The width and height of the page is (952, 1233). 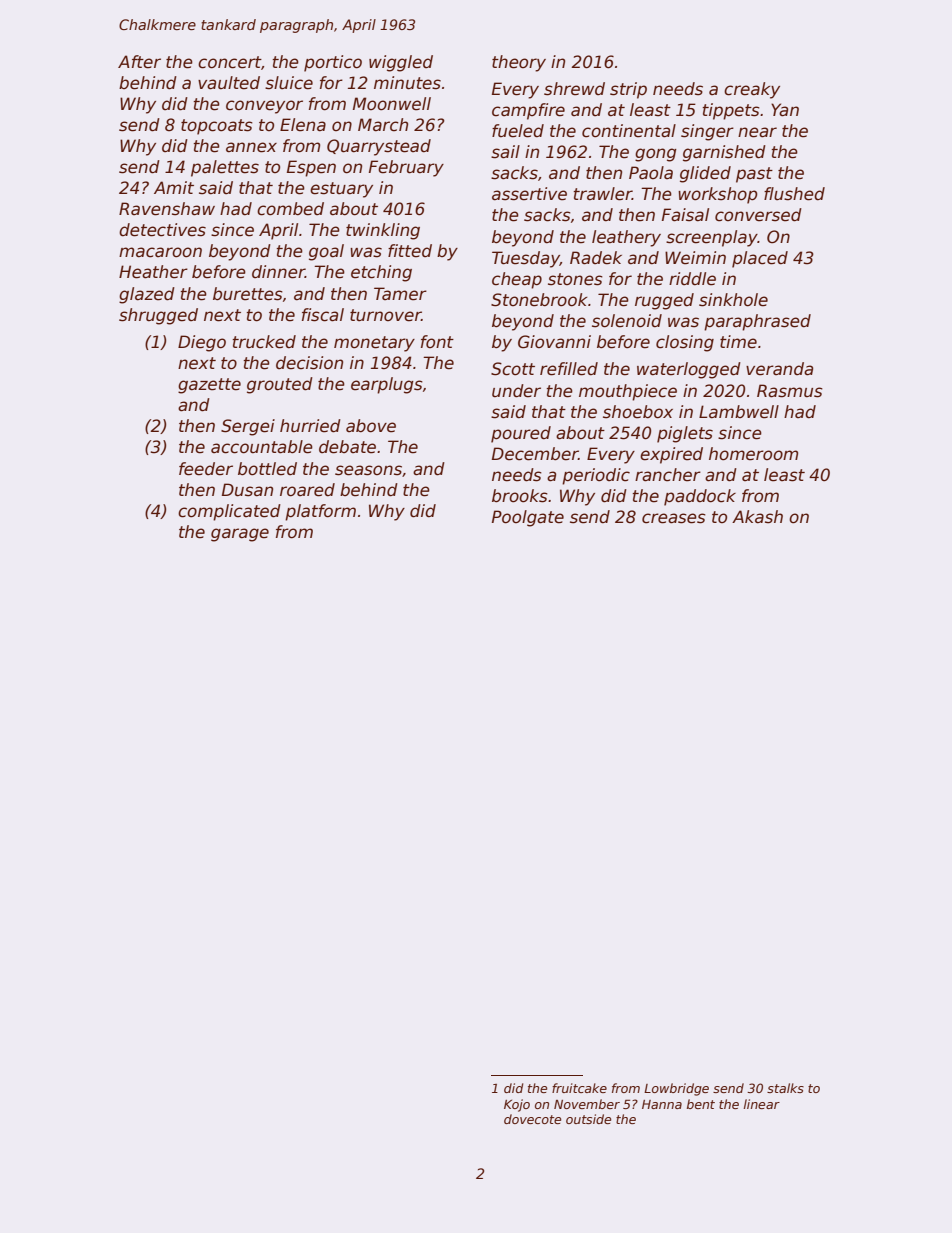 I want to click on Kojo, so click(x=517, y=1105).
